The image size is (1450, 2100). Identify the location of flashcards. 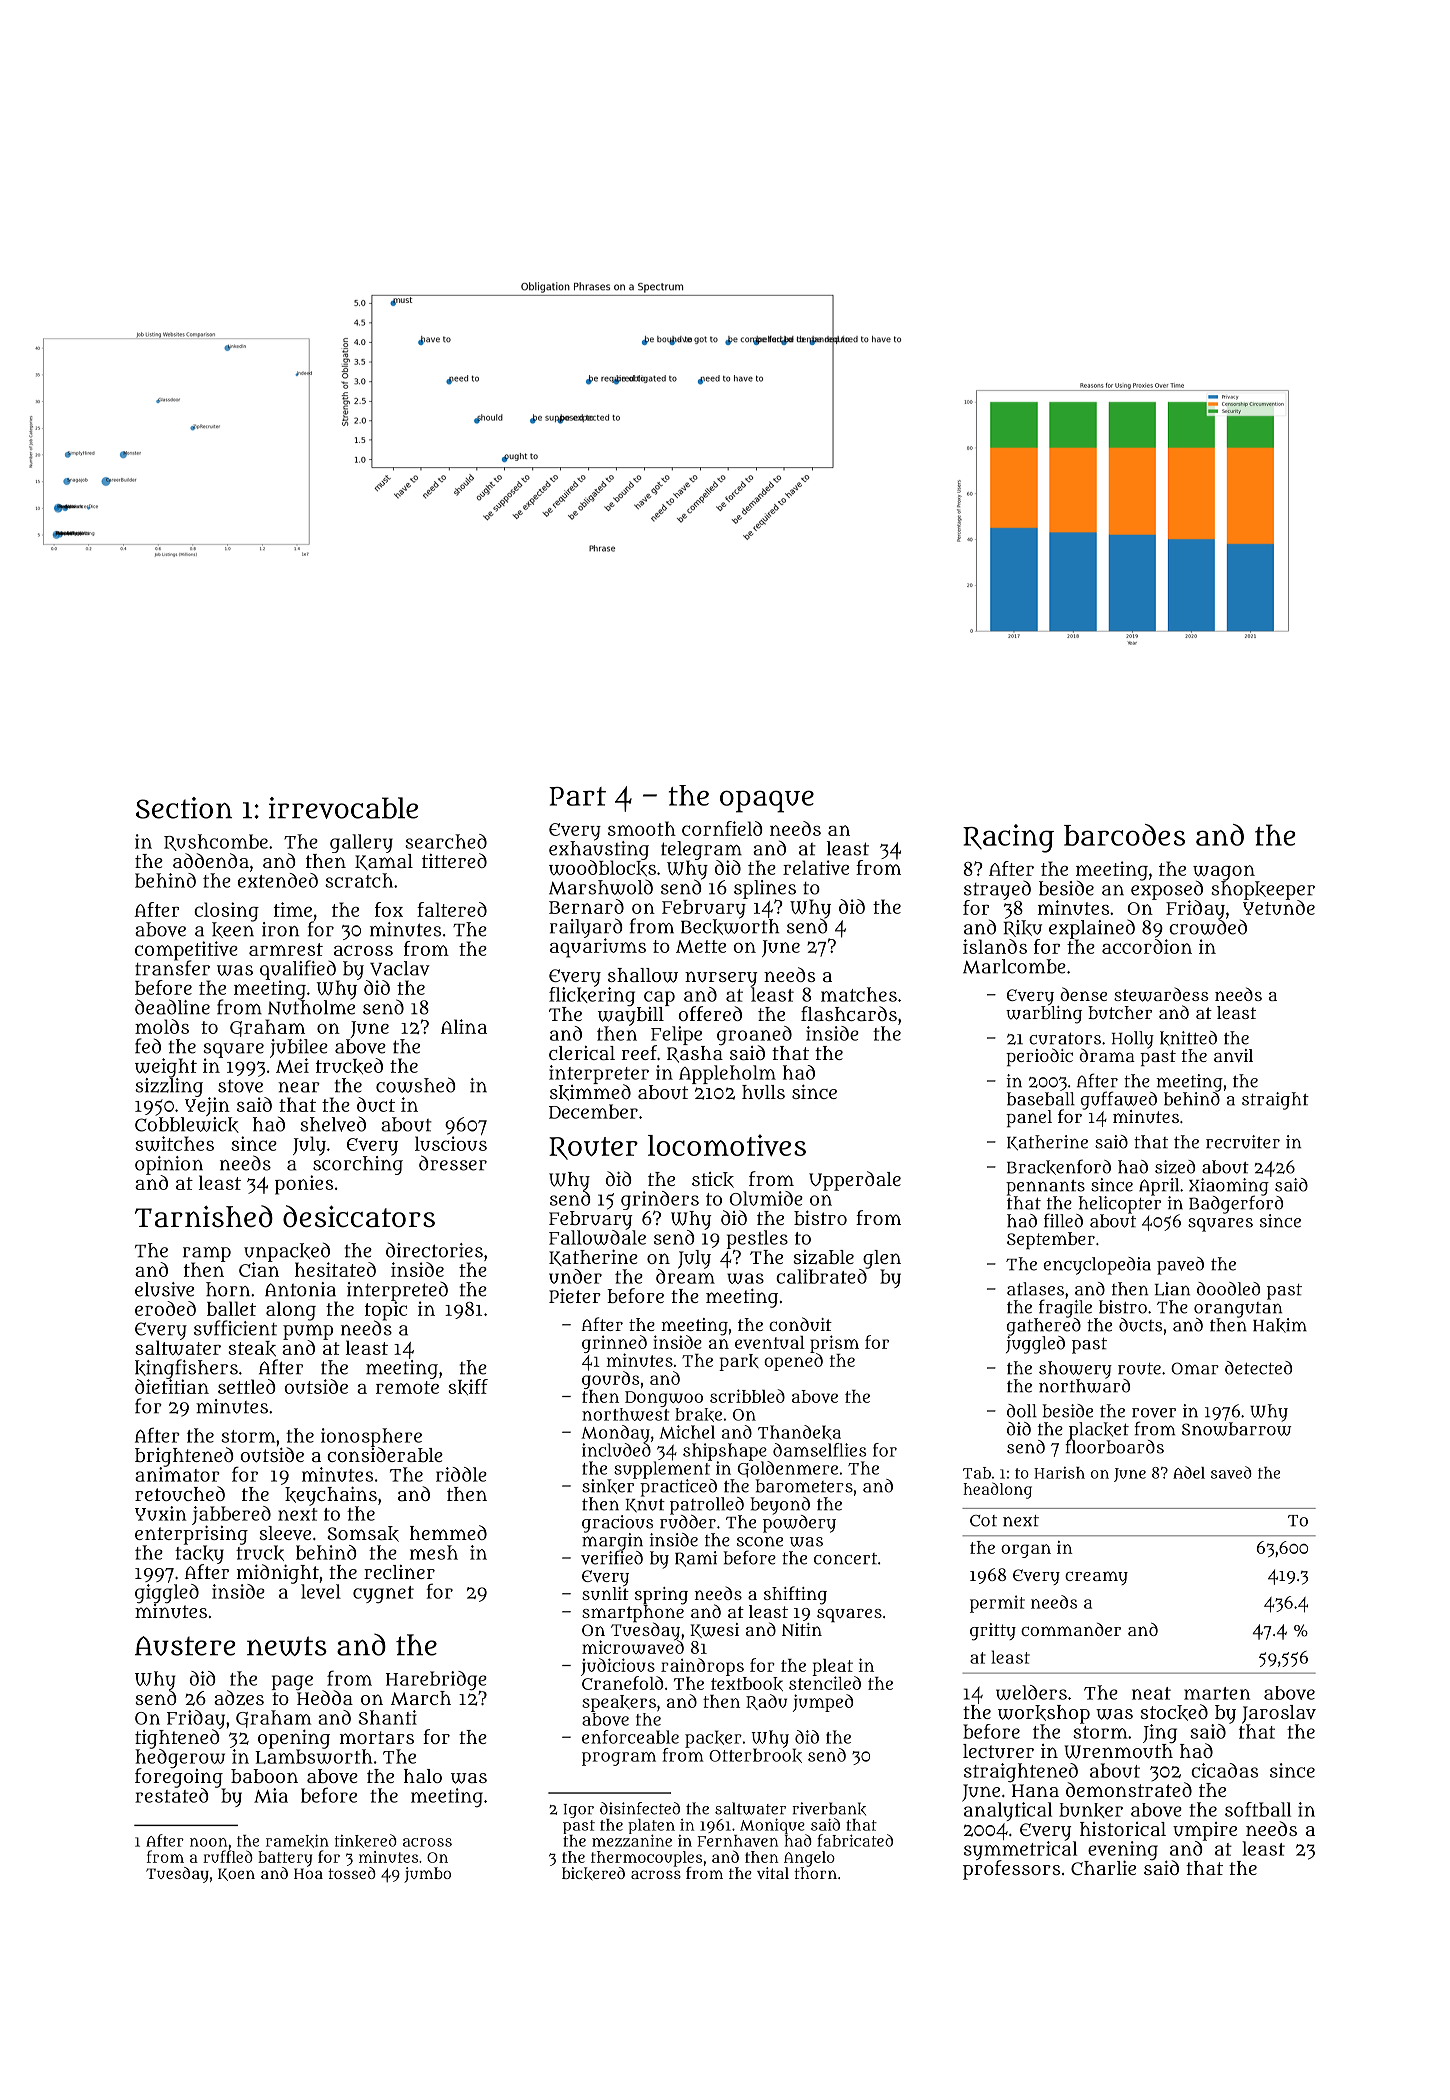
(849, 1013).
